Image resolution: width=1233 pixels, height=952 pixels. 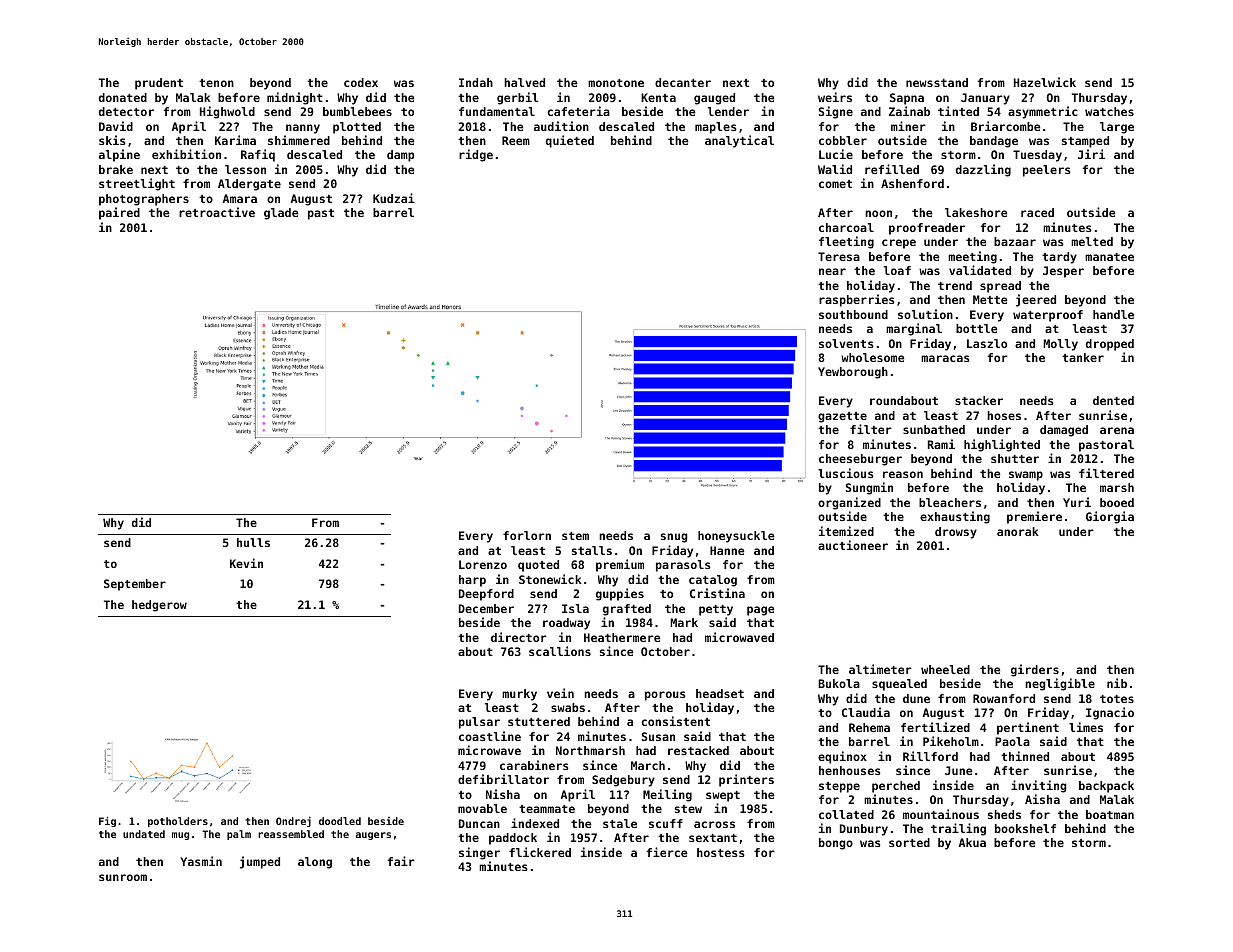 I want to click on Akua, so click(x=972, y=842).
